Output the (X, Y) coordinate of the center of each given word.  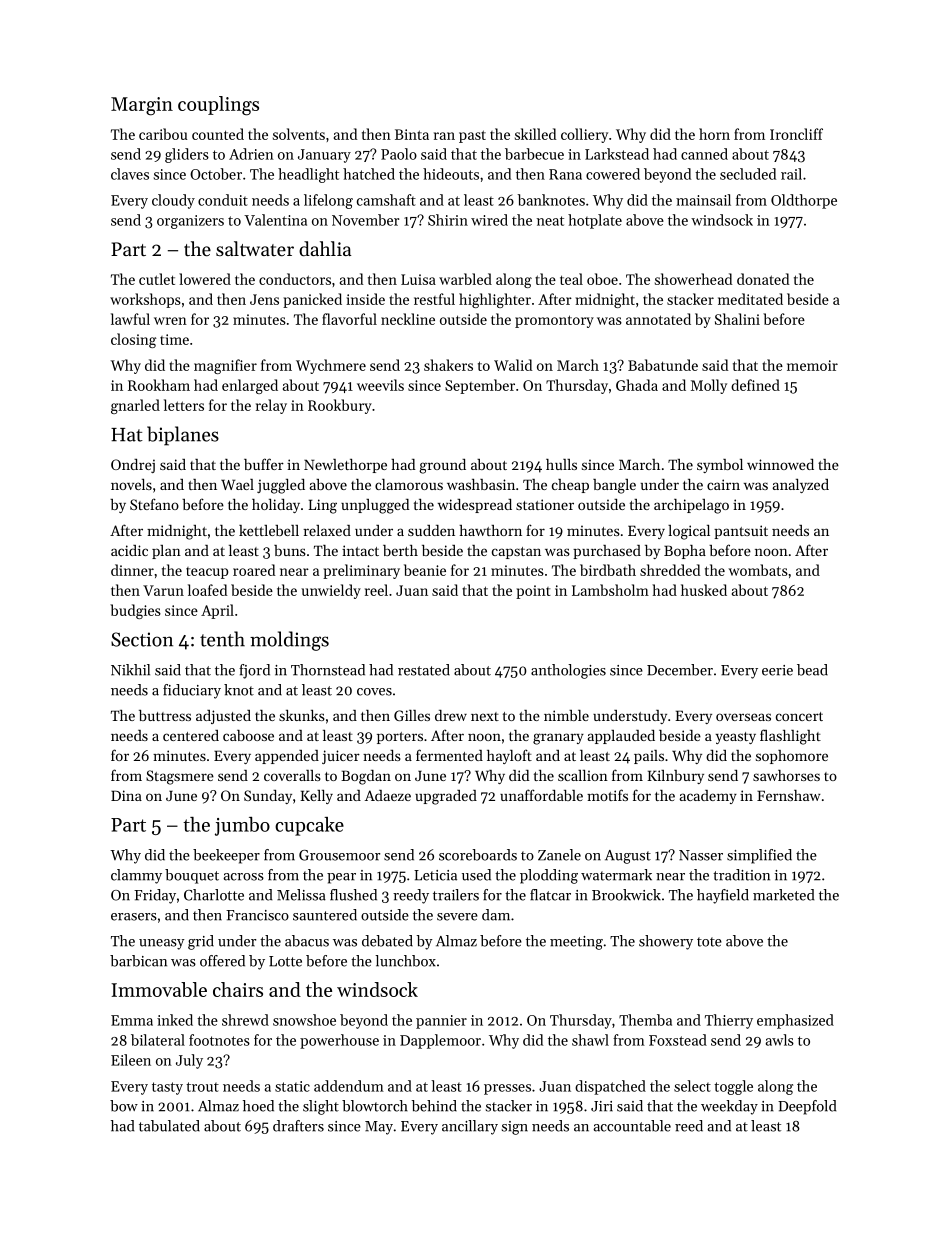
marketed (783, 895)
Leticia (435, 875)
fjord (254, 671)
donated (763, 279)
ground (442, 466)
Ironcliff (796, 134)
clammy (136, 876)
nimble (566, 715)
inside (365, 299)
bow (124, 1106)
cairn (723, 484)
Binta (412, 134)
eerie (777, 670)
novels (131, 484)
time (174, 339)
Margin (142, 106)
